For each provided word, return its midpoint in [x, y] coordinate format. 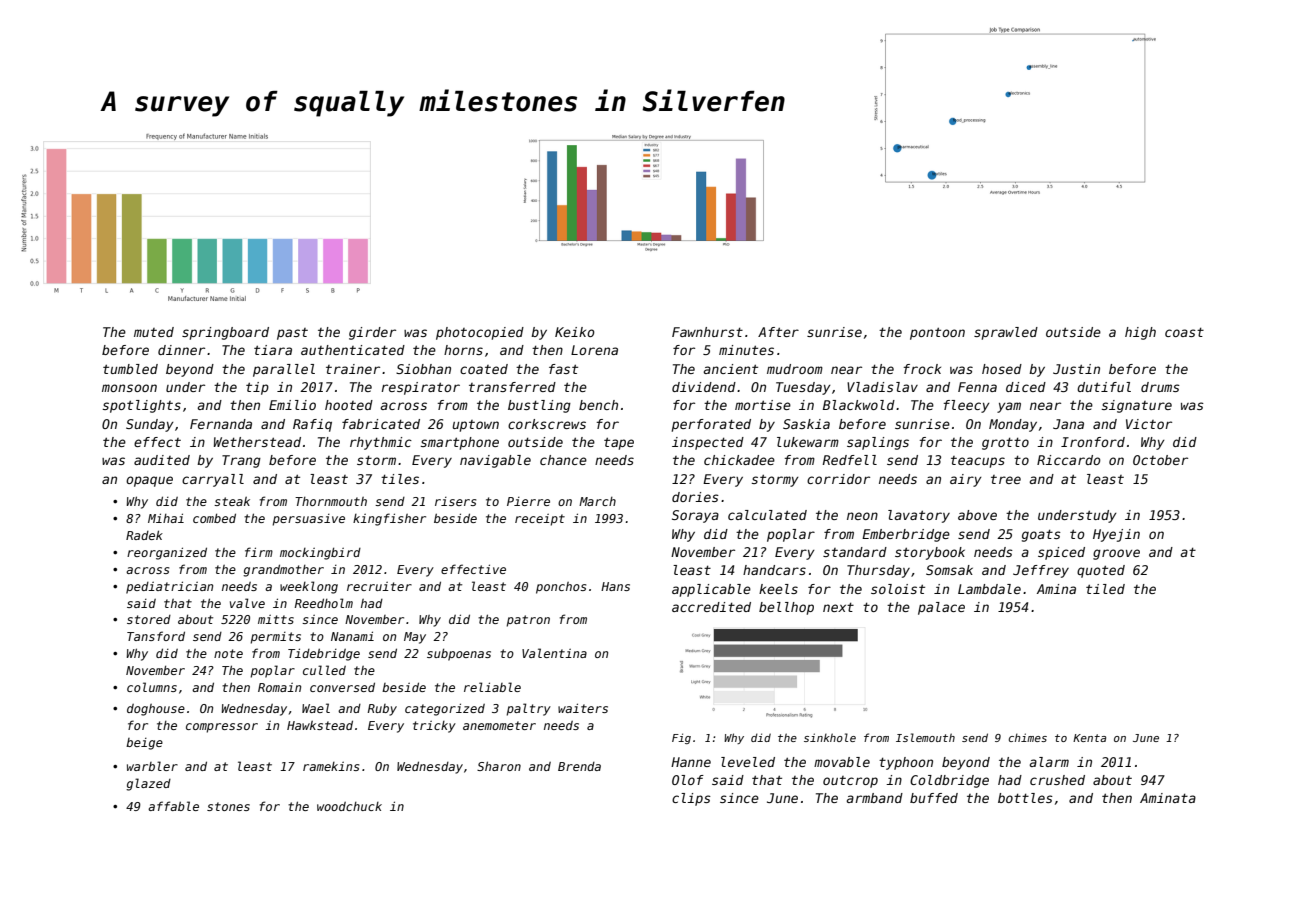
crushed [1057, 780]
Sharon [499, 766]
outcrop [850, 782]
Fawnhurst [707, 332]
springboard [225, 333]
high [1140, 333]
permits [275, 638]
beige [144, 744]
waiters [583, 708]
